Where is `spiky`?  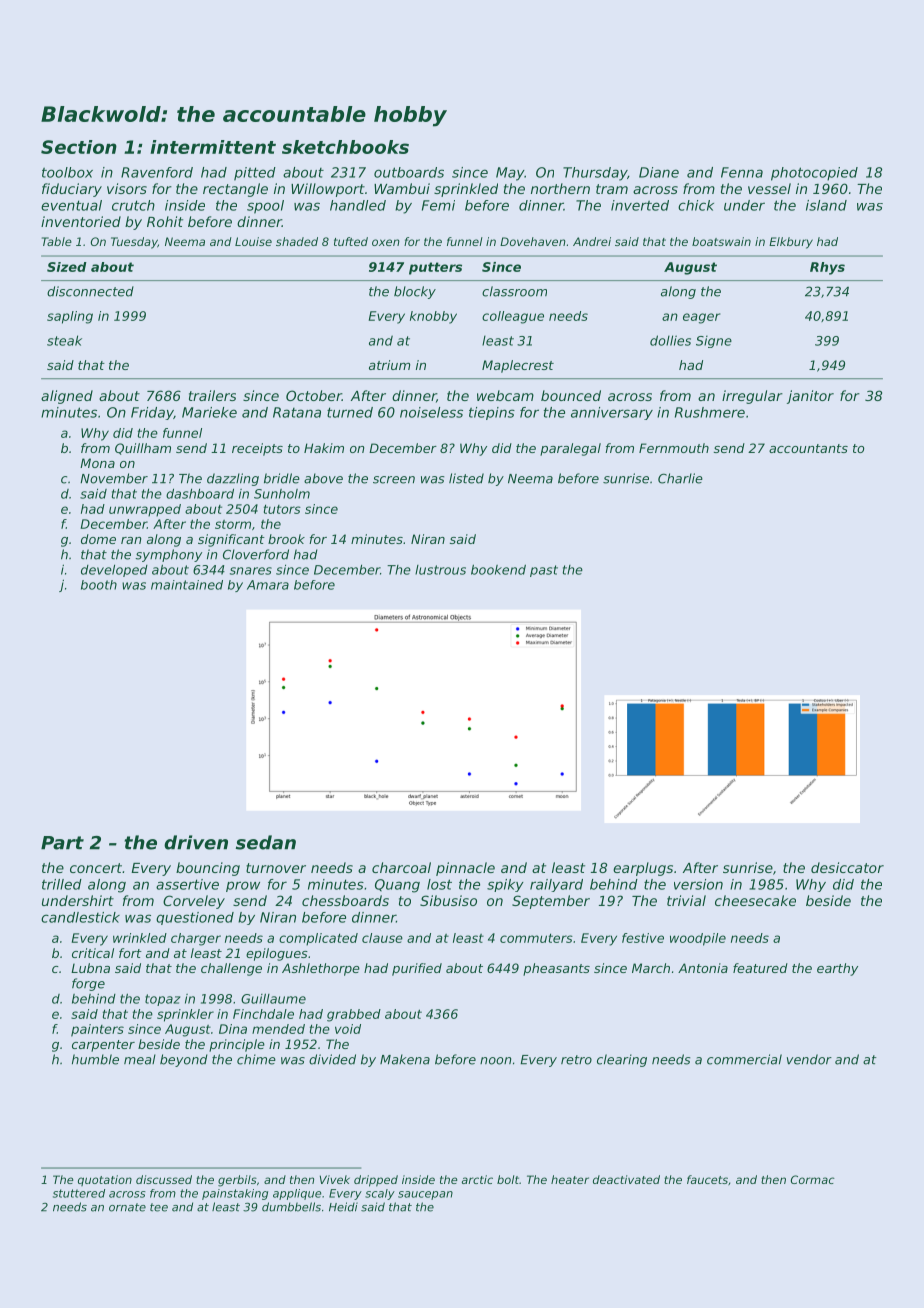
spiky is located at coordinates (505, 885).
